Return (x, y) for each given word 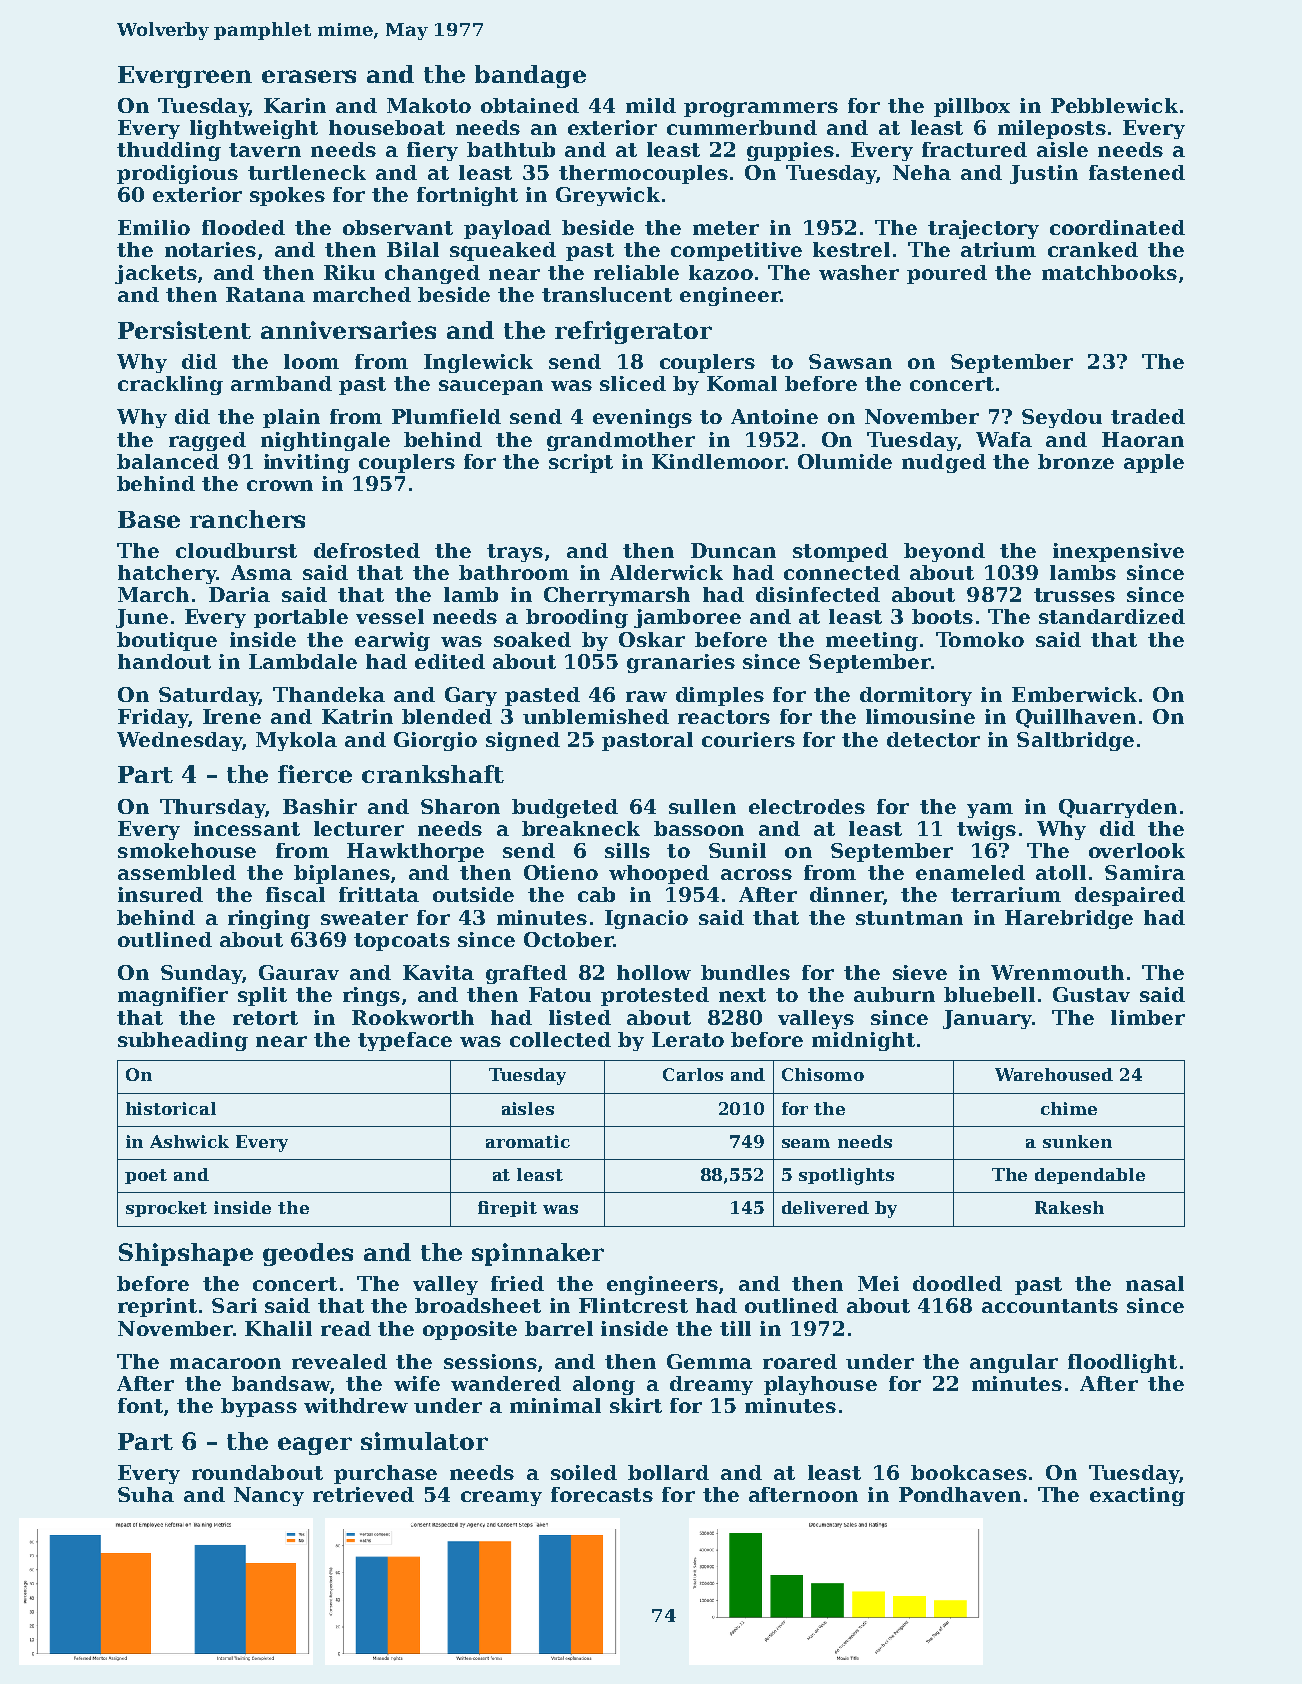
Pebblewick (1114, 105)
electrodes (807, 806)
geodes (308, 1254)
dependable (1090, 1176)
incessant (247, 828)
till (735, 1328)
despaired (1130, 896)
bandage (530, 76)
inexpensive (1118, 552)
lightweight (254, 129)
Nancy (269, 1496)
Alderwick (666, 572)
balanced (168, 461)
